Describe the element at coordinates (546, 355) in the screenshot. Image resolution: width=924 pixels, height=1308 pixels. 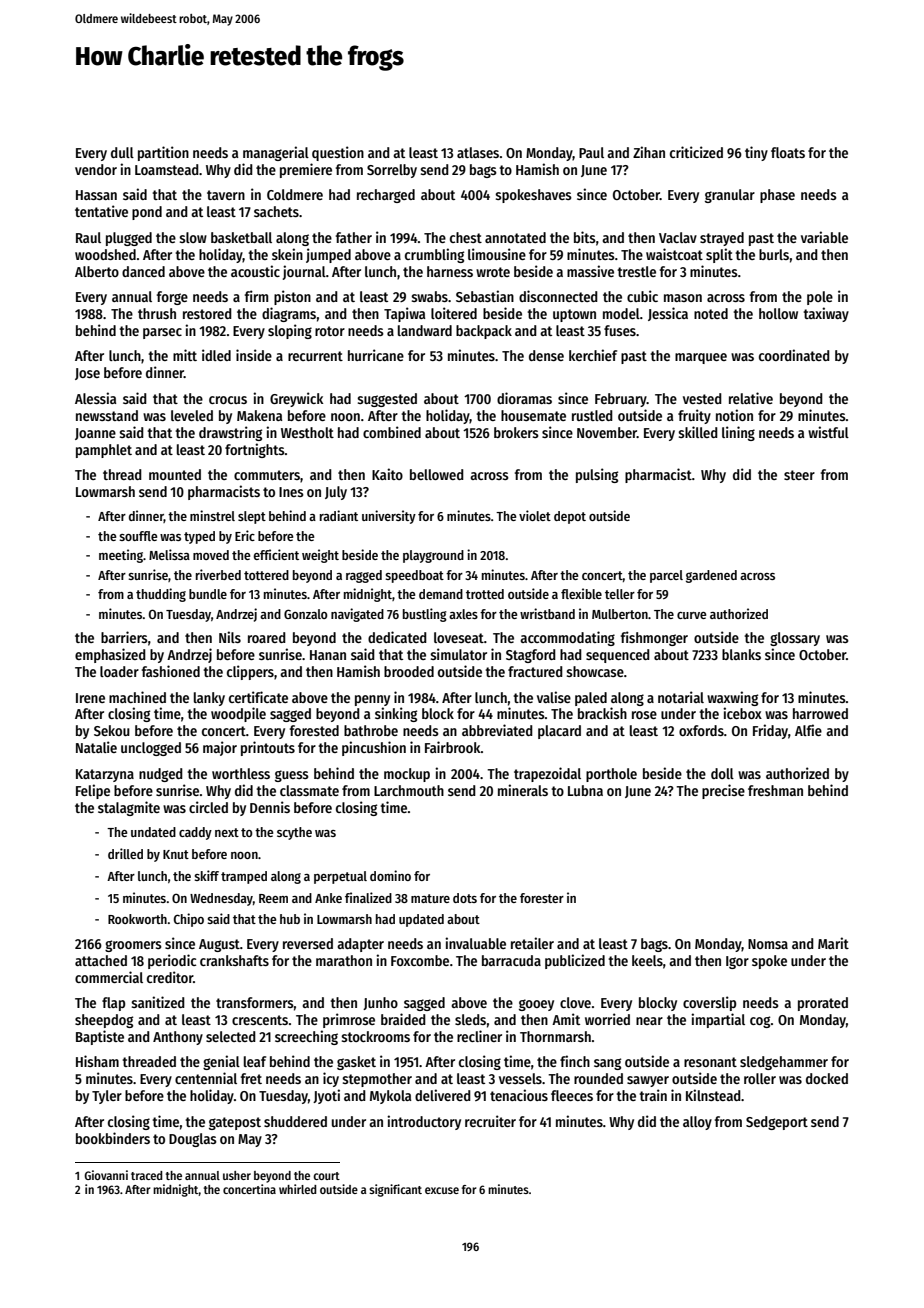
I see `dense` at that location.
